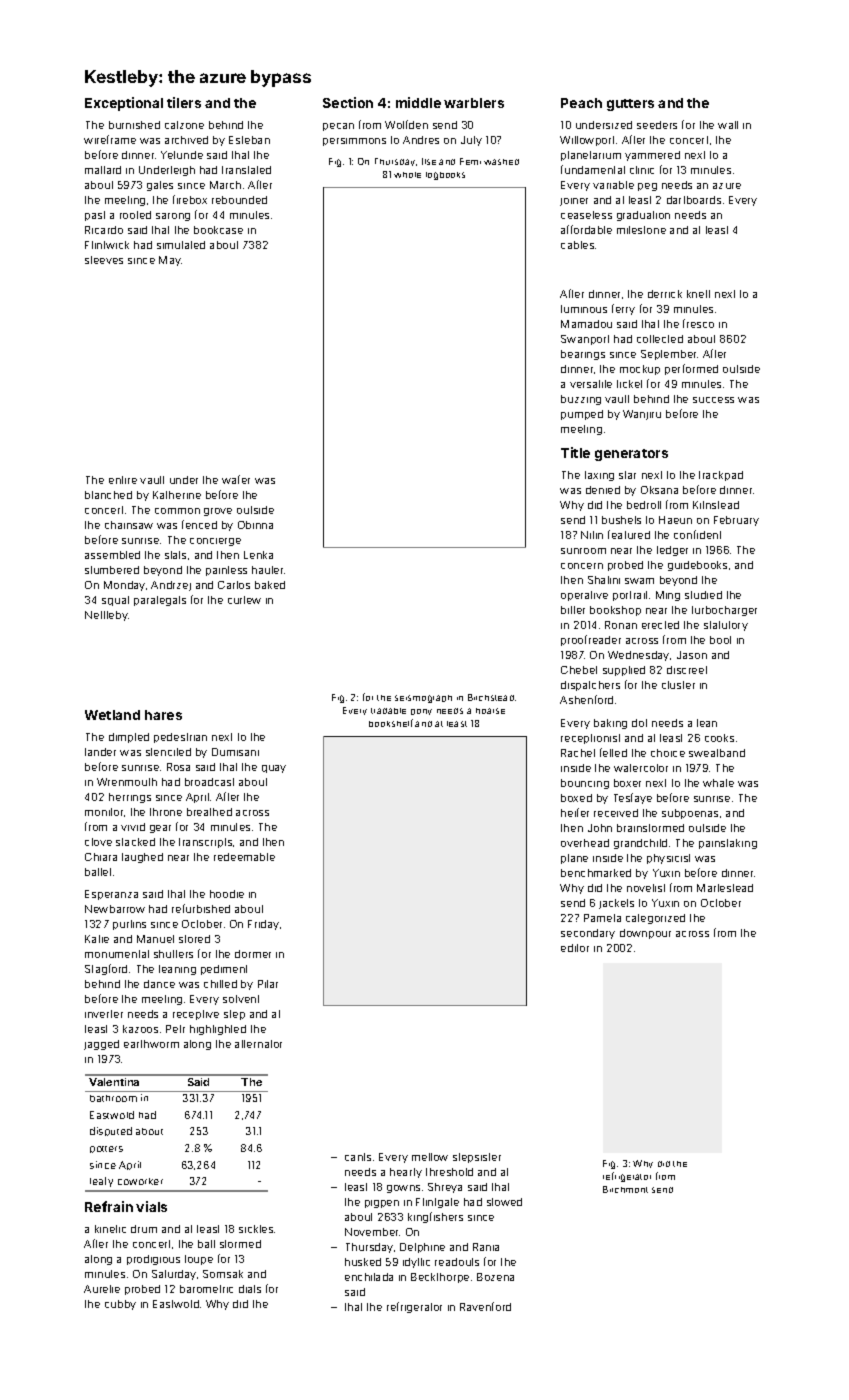 The width and height of the document is (849, 1400). I want to click on cubby, so click(120, 1305).
